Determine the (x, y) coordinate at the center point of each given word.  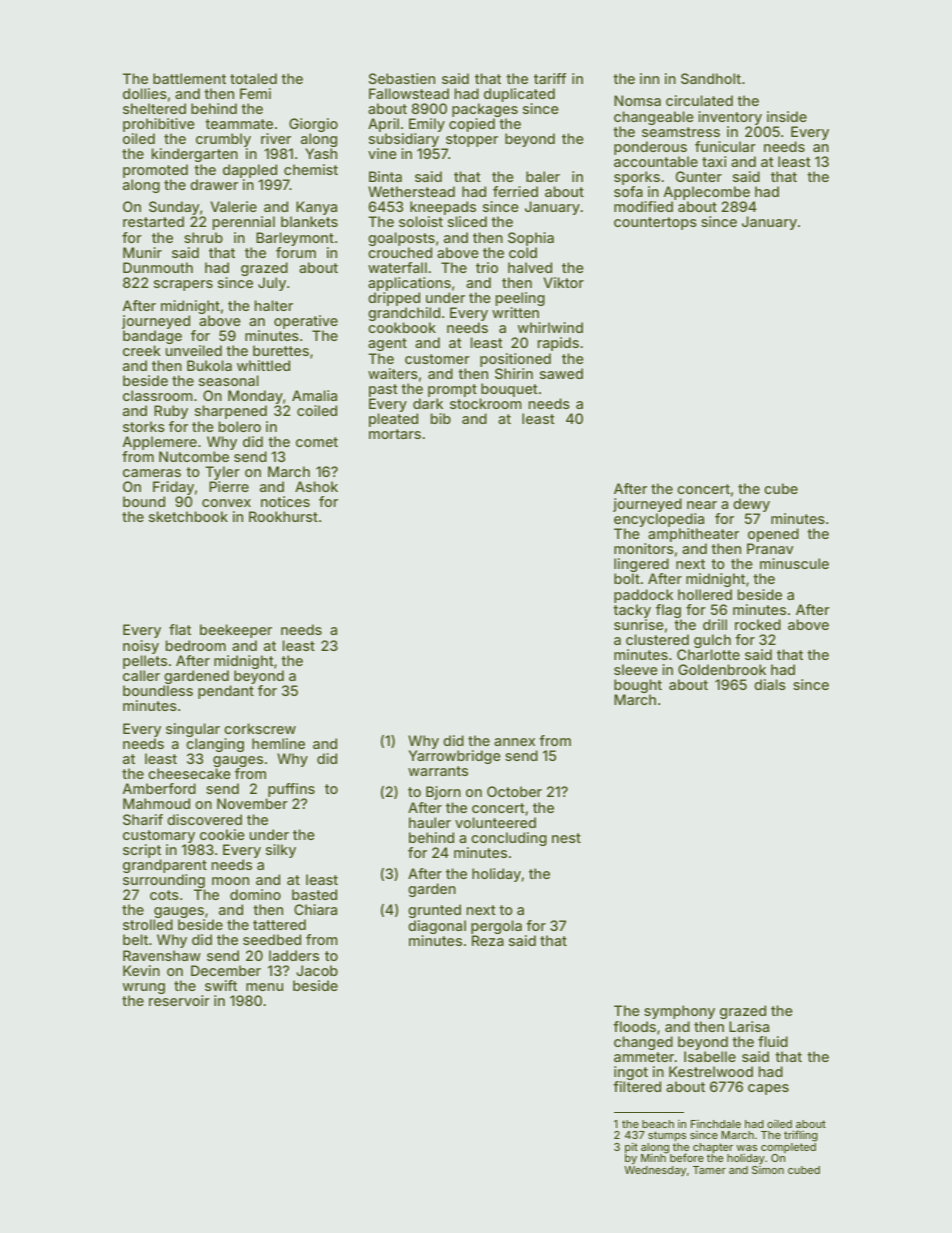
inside (787, 116)
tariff (550, 78)
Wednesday (655, 1171)
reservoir (179, 1000)
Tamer (709, 1170)
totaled (253, 78)
